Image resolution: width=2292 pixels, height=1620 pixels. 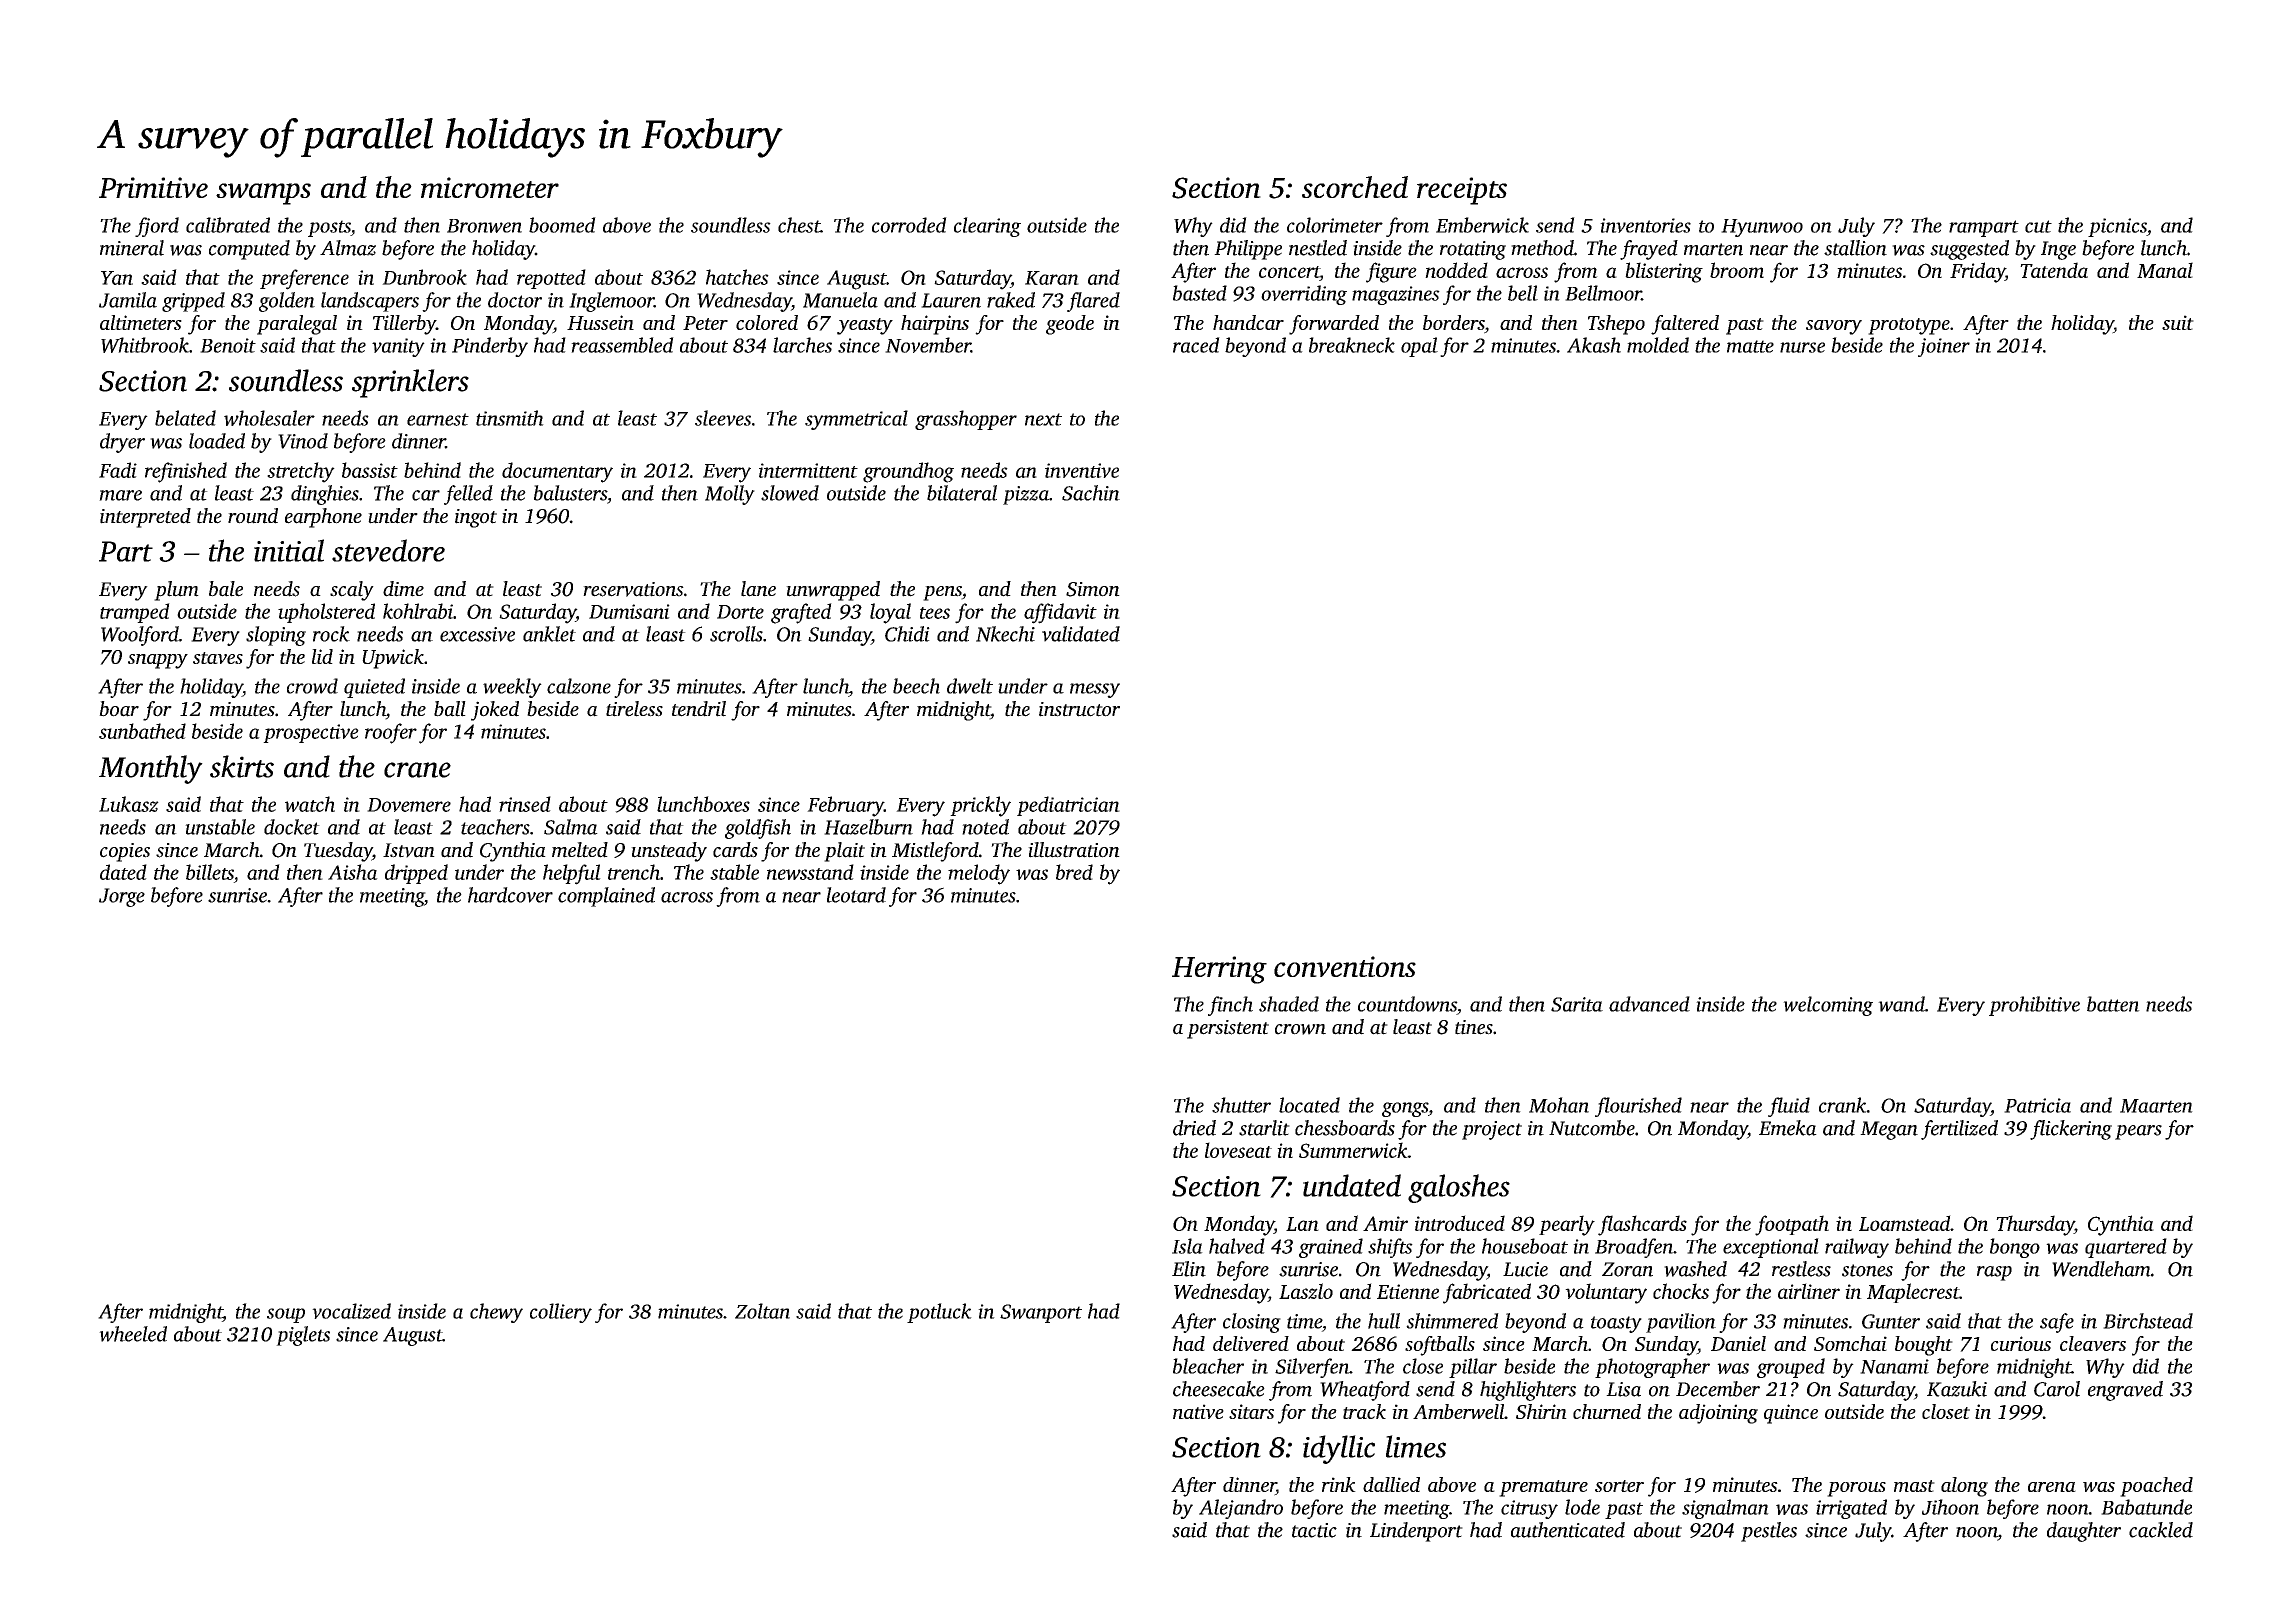 I want to click on scorched, so click(x=1355, y=187).
